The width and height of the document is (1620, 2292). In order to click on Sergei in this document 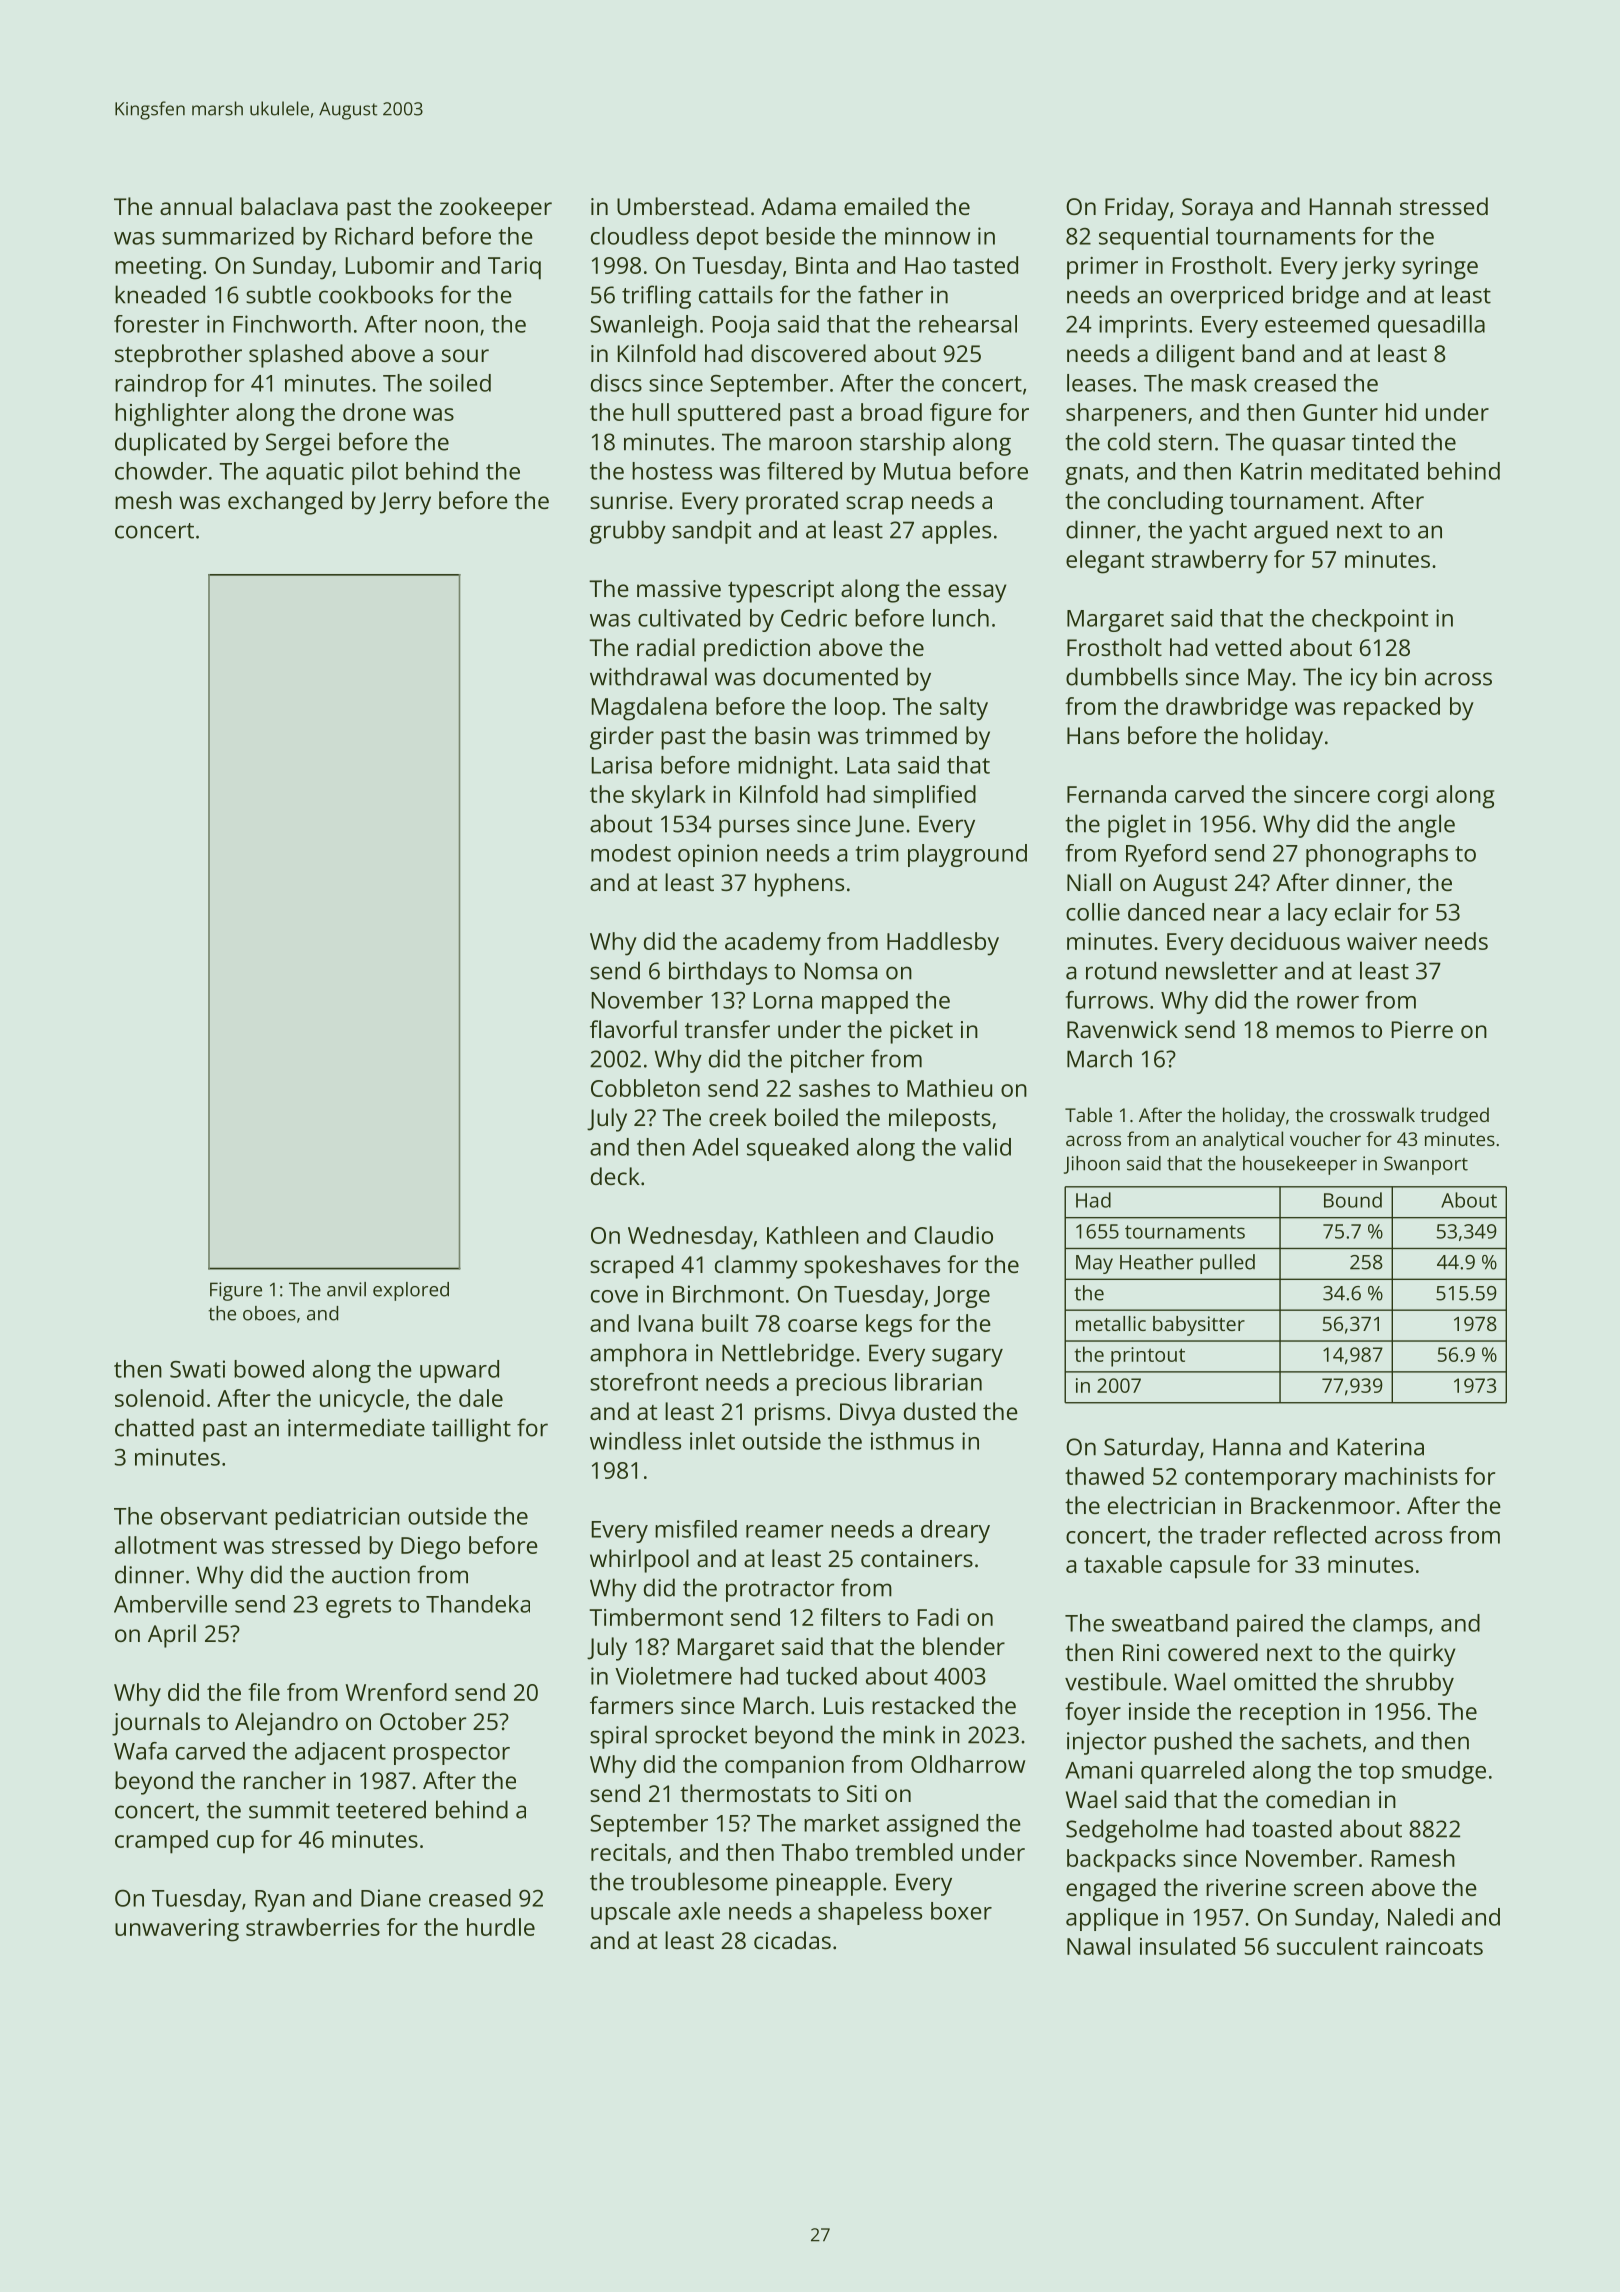, I will do `click(298, 444)`.
